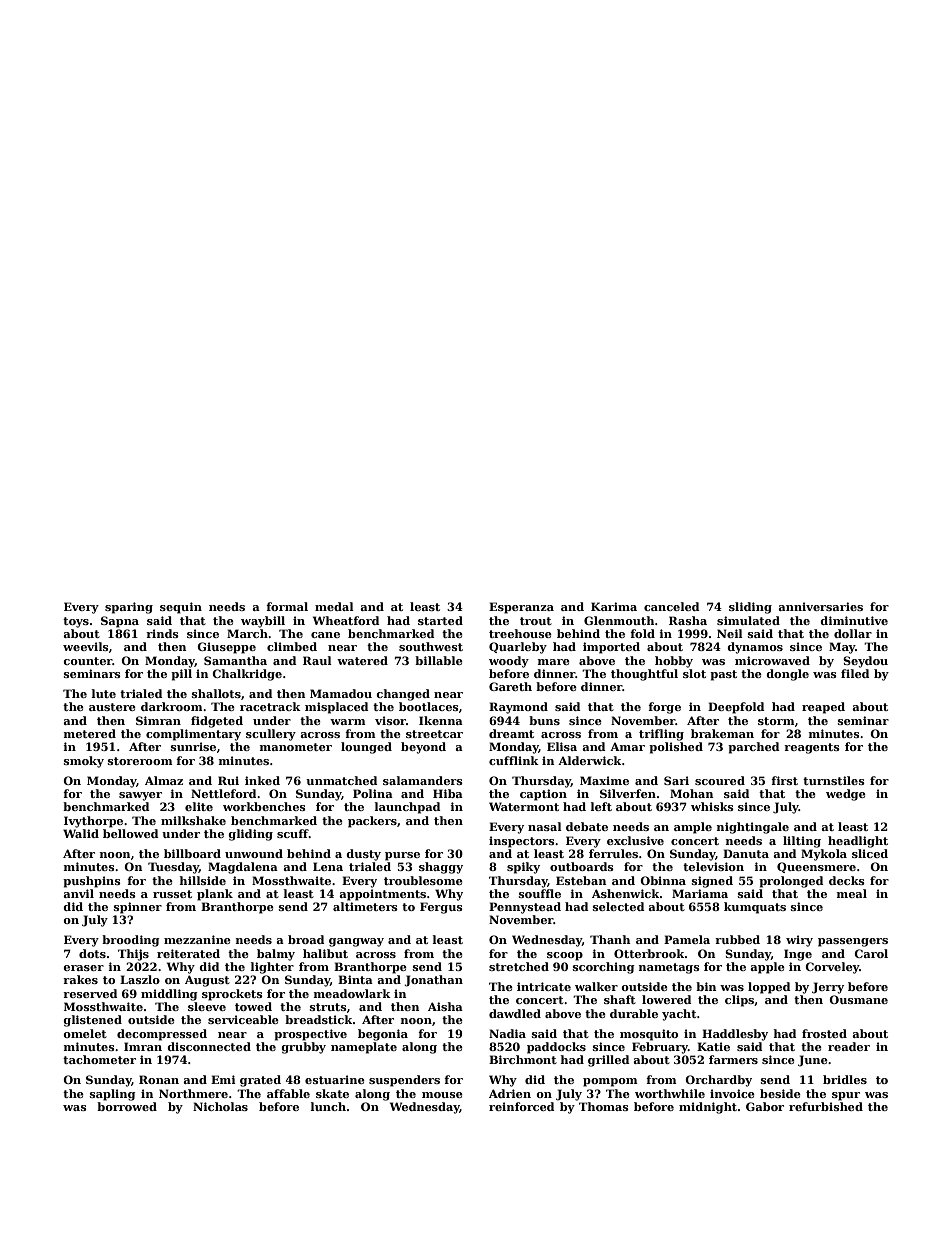  What do you see at coordinates (431, 646) in the screenshot?
I see `southwest` at bounding box center [431, 646].
